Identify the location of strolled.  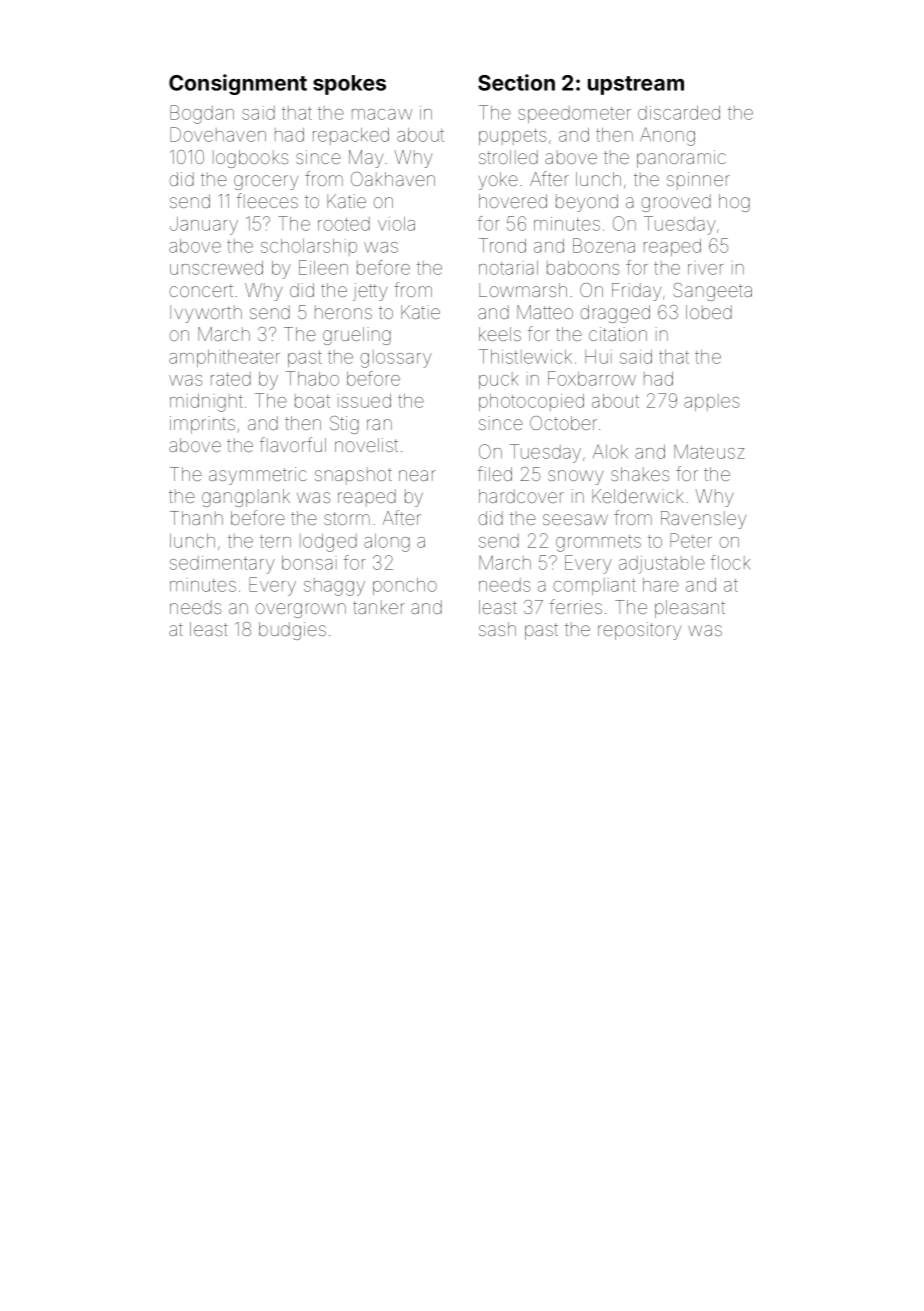
(508, 157).
